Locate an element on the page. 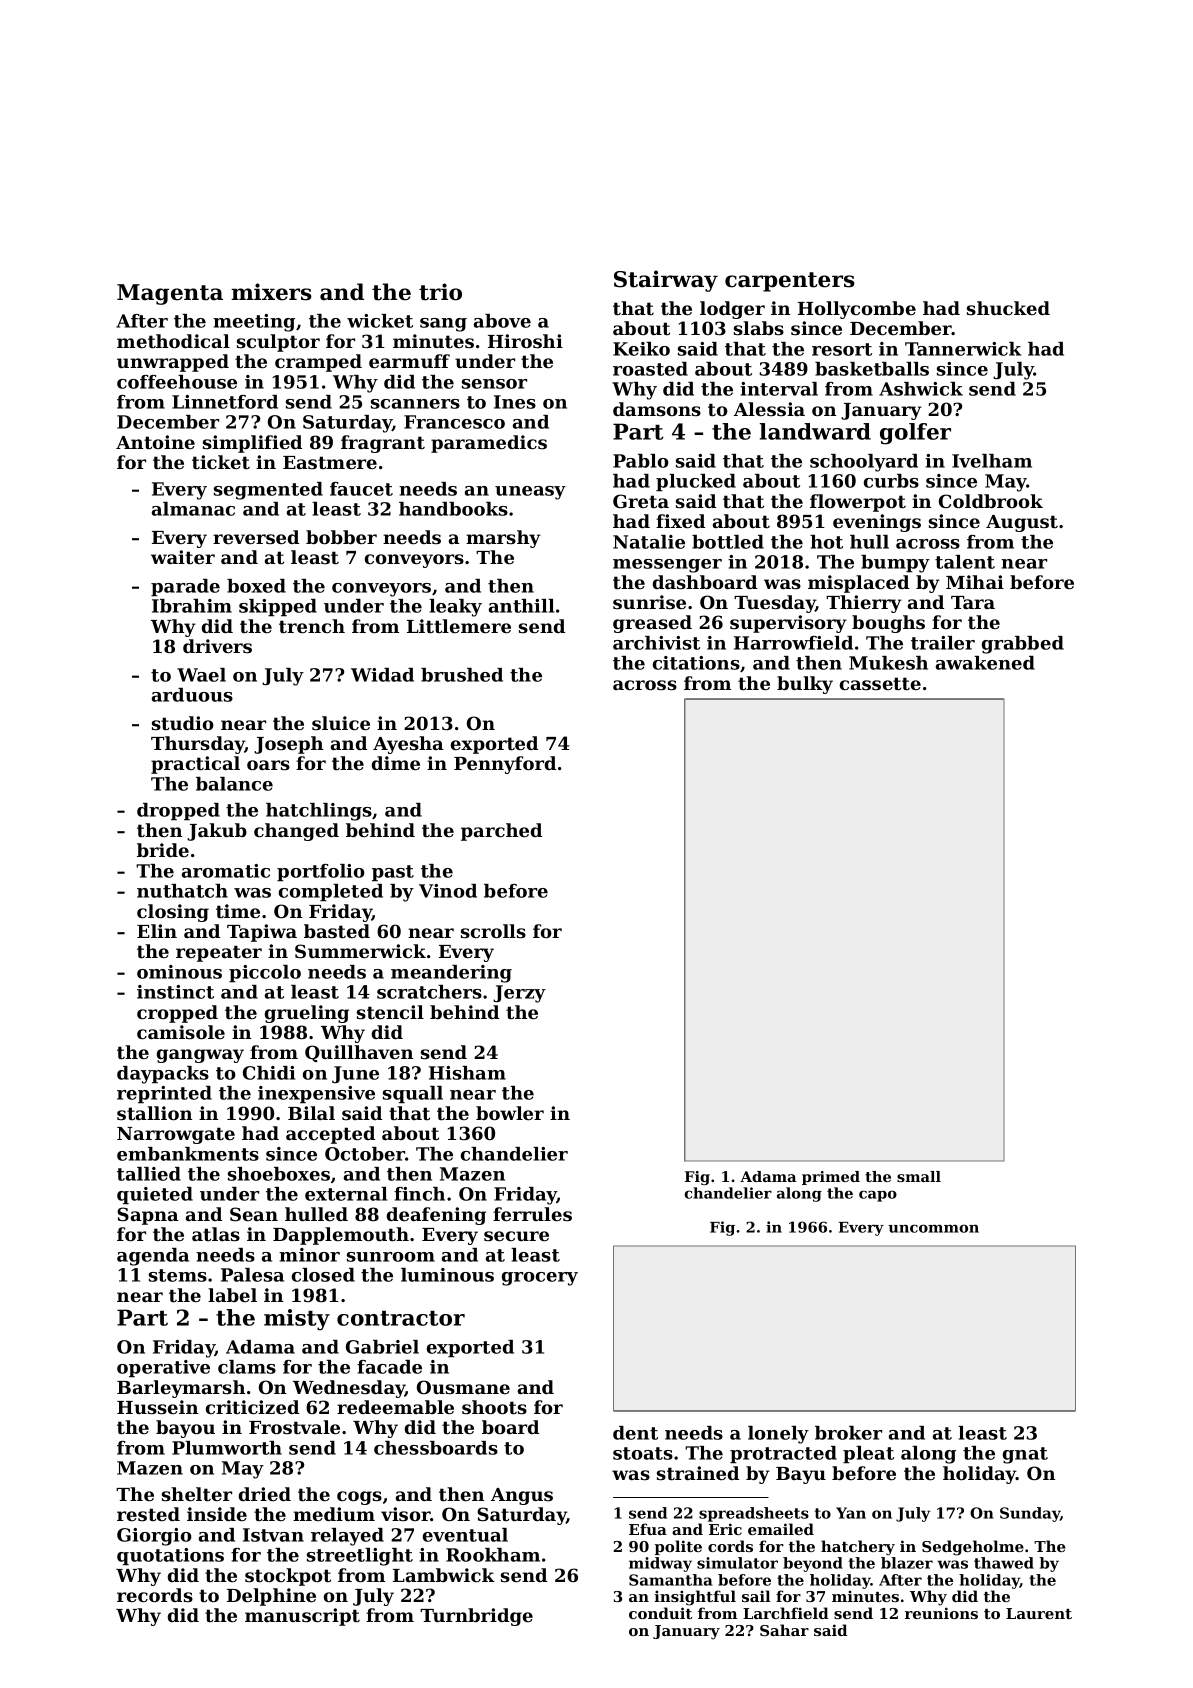 The width and height of the document is (1193, 1688). plucked is located at coordinates (696, 483).
